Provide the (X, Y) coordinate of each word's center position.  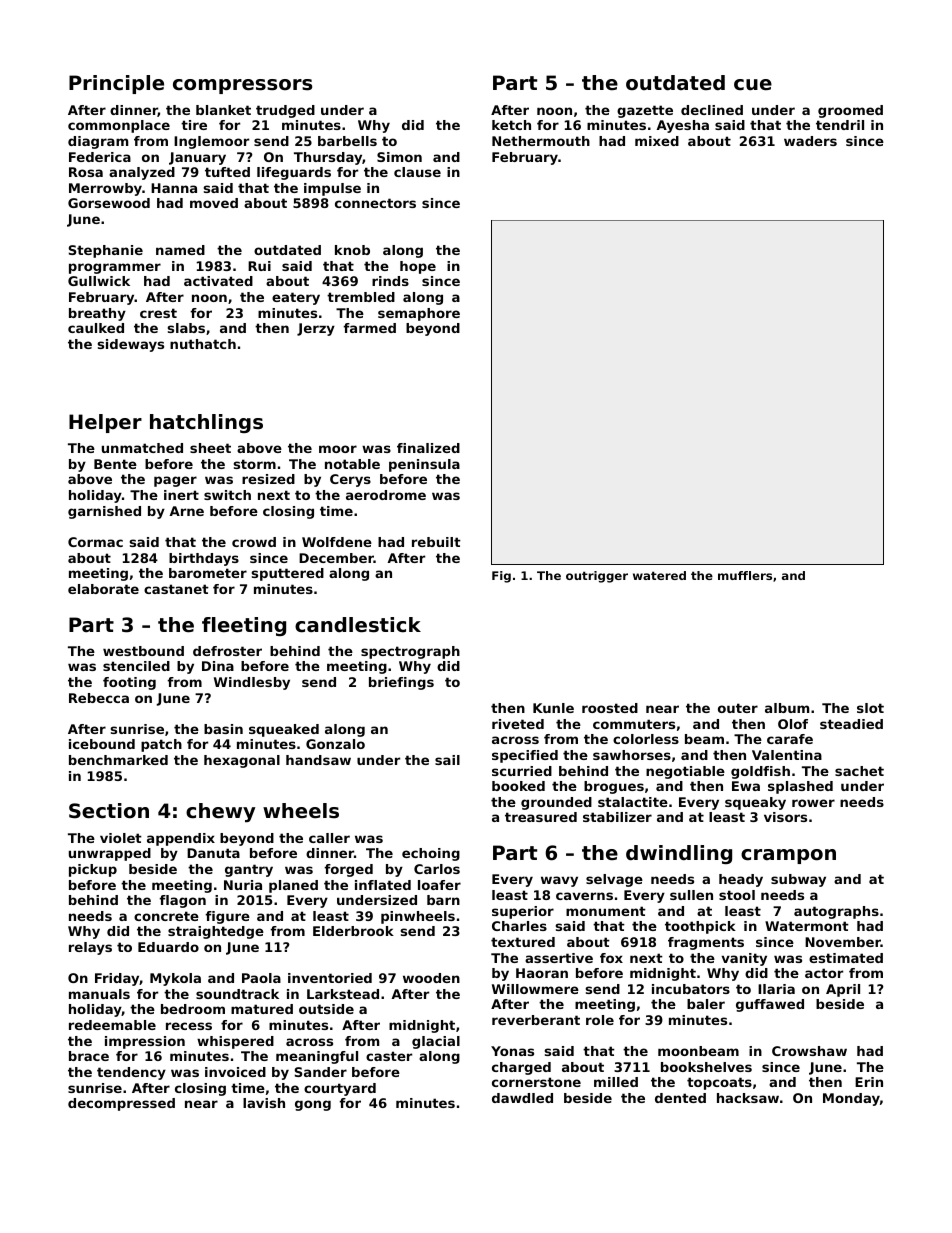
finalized (428, 448)
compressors (242, 86)
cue (753, 85)
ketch (511, 125)
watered (659, 575)
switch (227, 495)
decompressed (121, 1104)
